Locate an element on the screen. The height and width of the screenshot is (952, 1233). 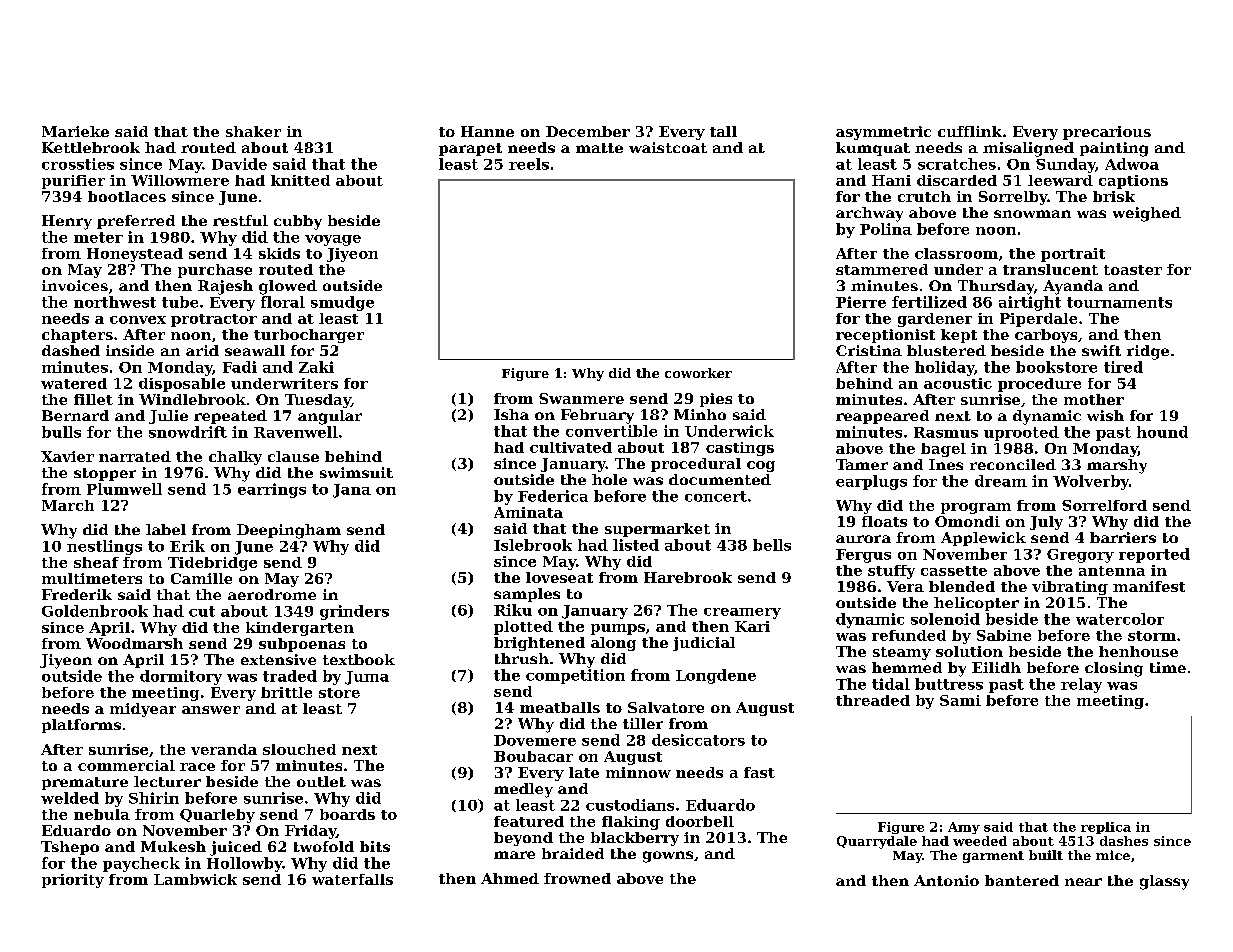
weeded is located at coordinates (980, 841).
